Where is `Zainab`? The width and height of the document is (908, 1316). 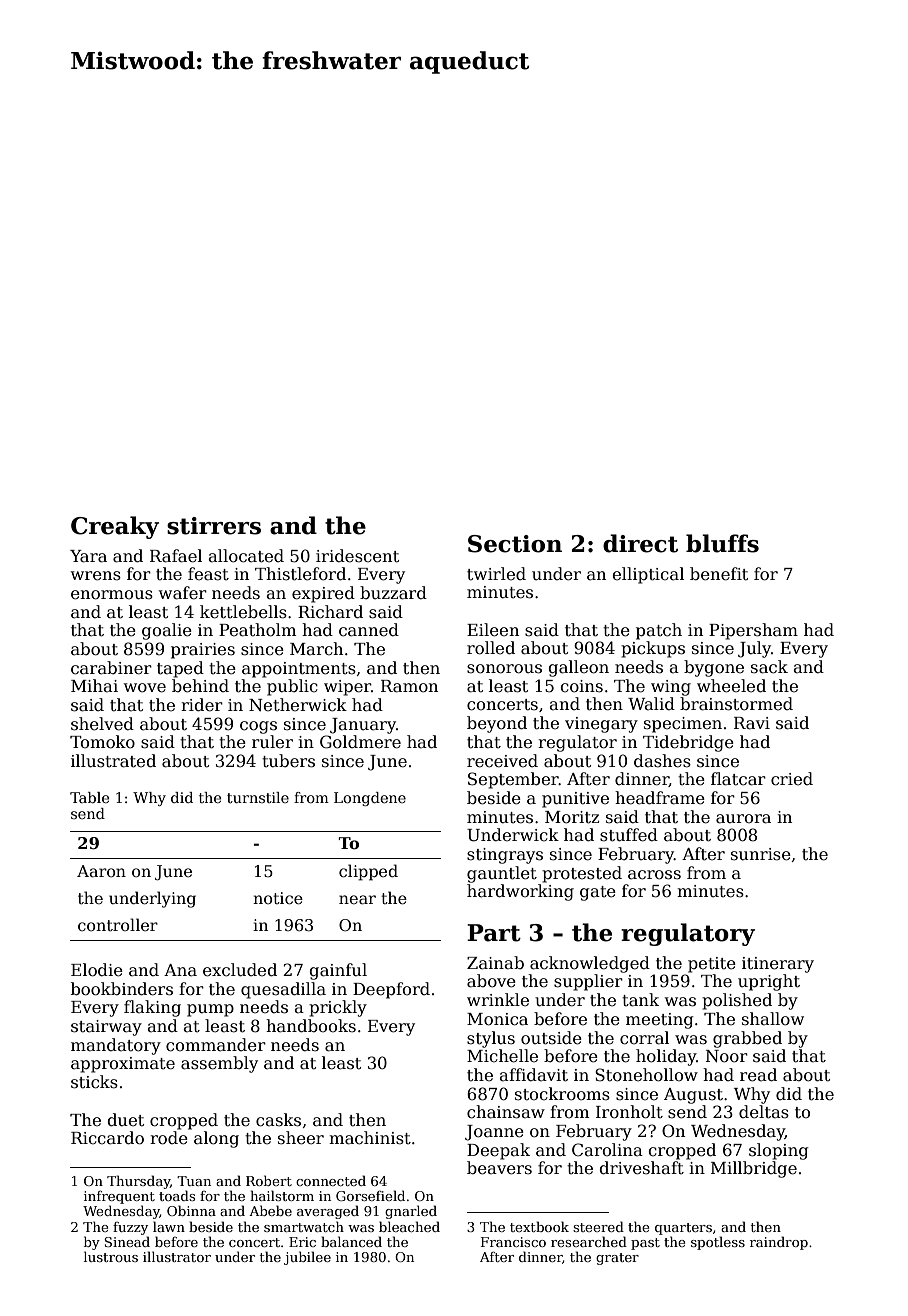
Zainab is located at coordinates (495, 963).
